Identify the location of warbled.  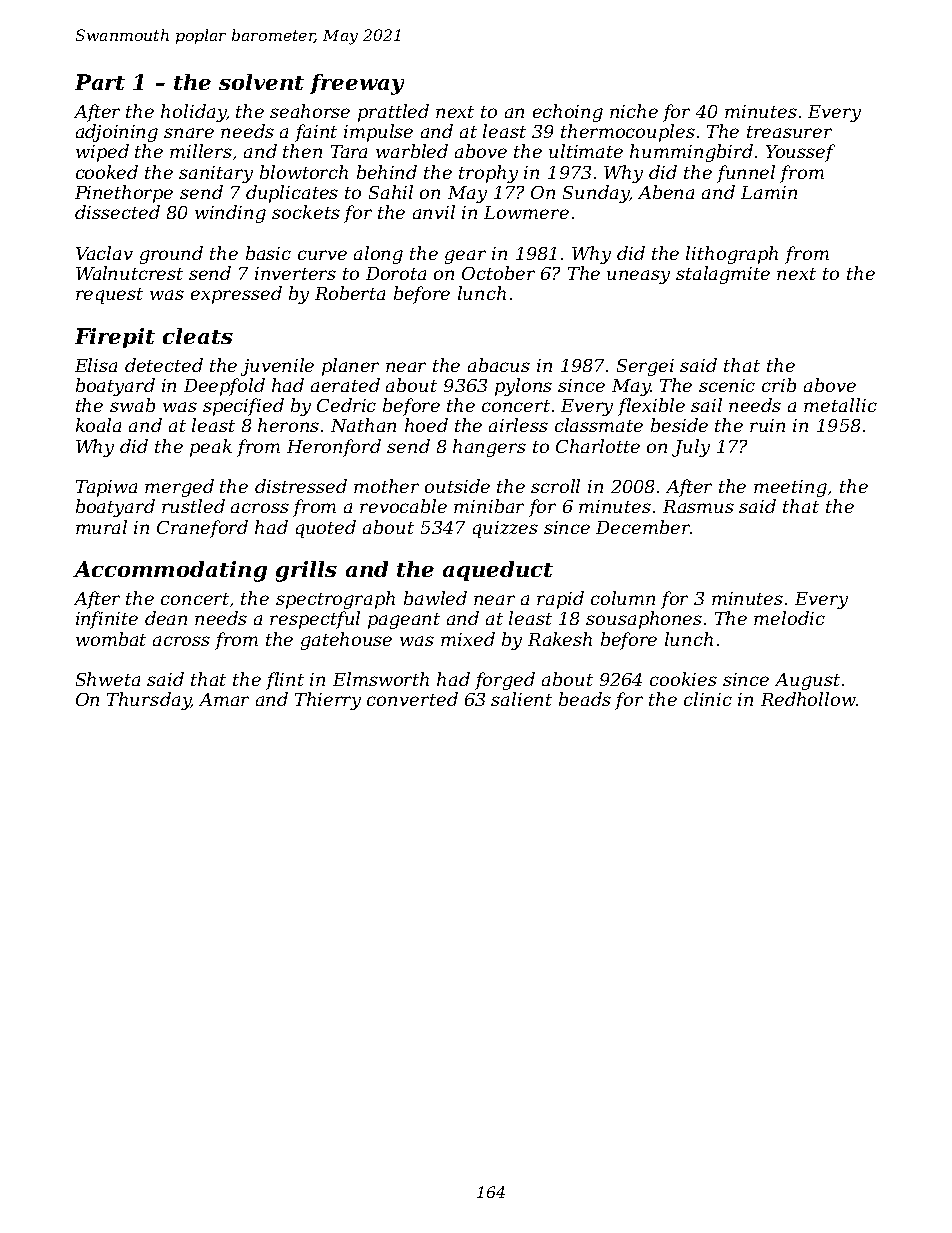
(412, 151).
